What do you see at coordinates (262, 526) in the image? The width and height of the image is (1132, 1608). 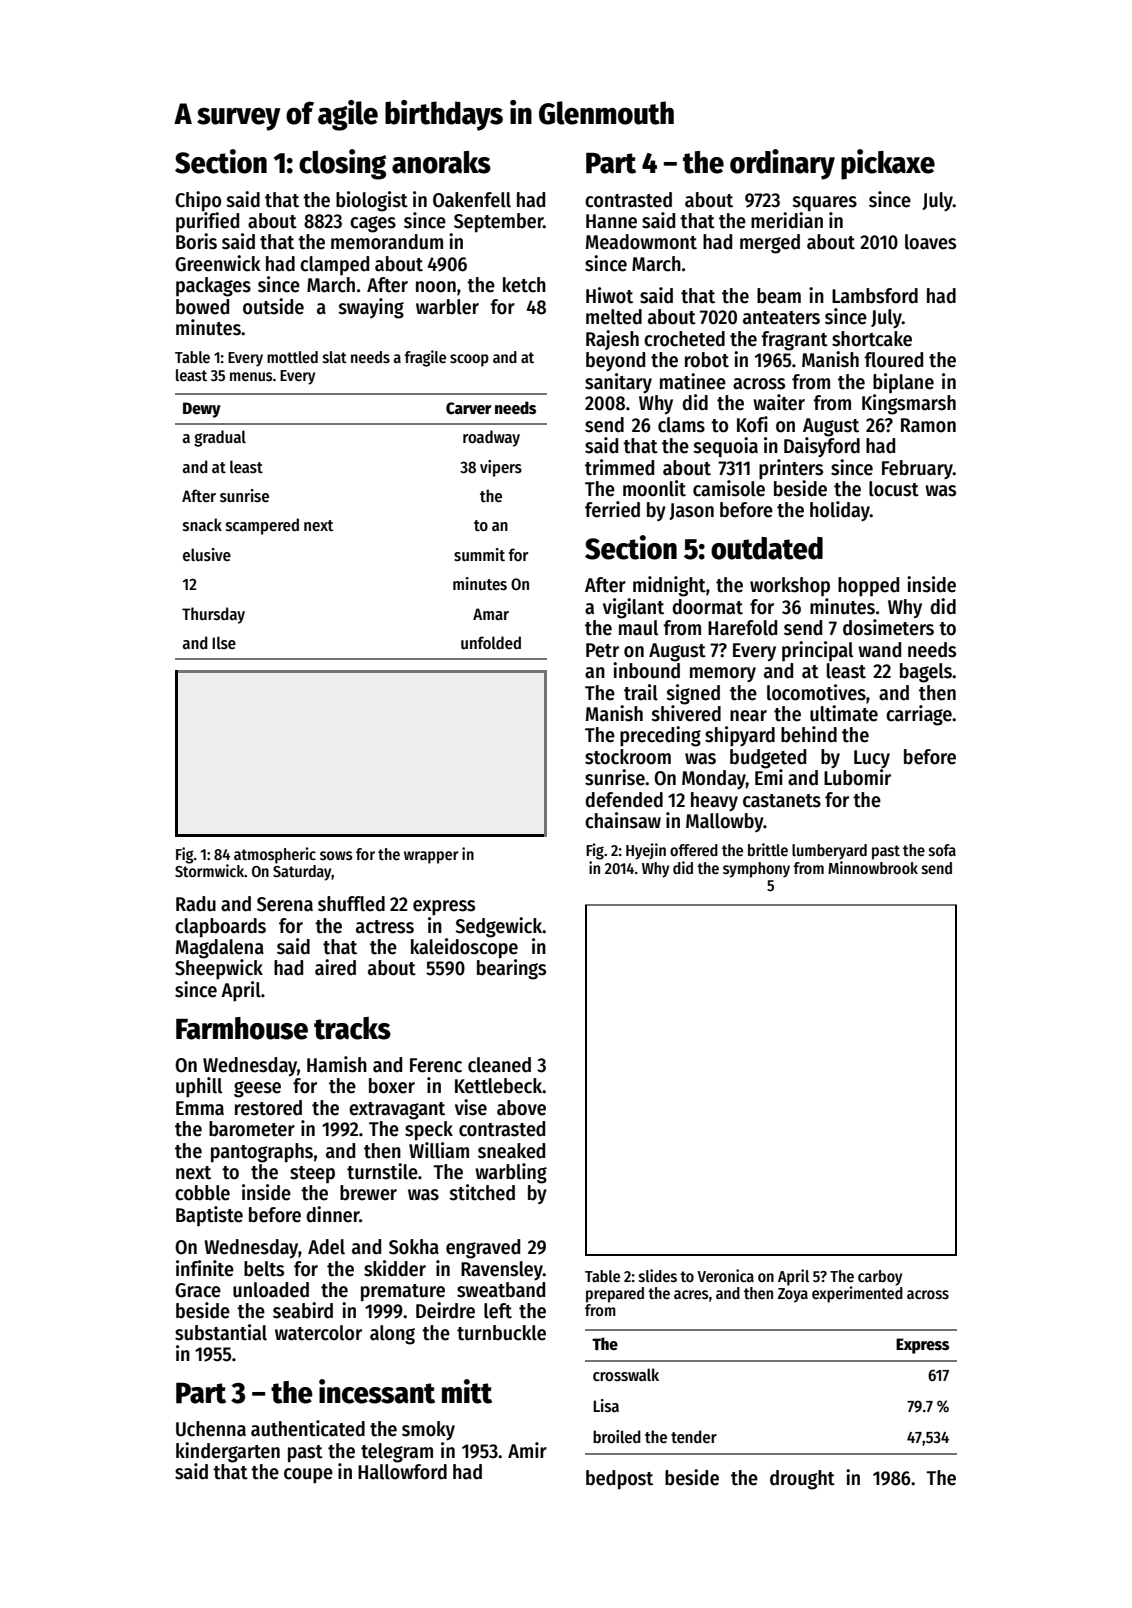 I see `scampered` at bounding box center [262, 526].
